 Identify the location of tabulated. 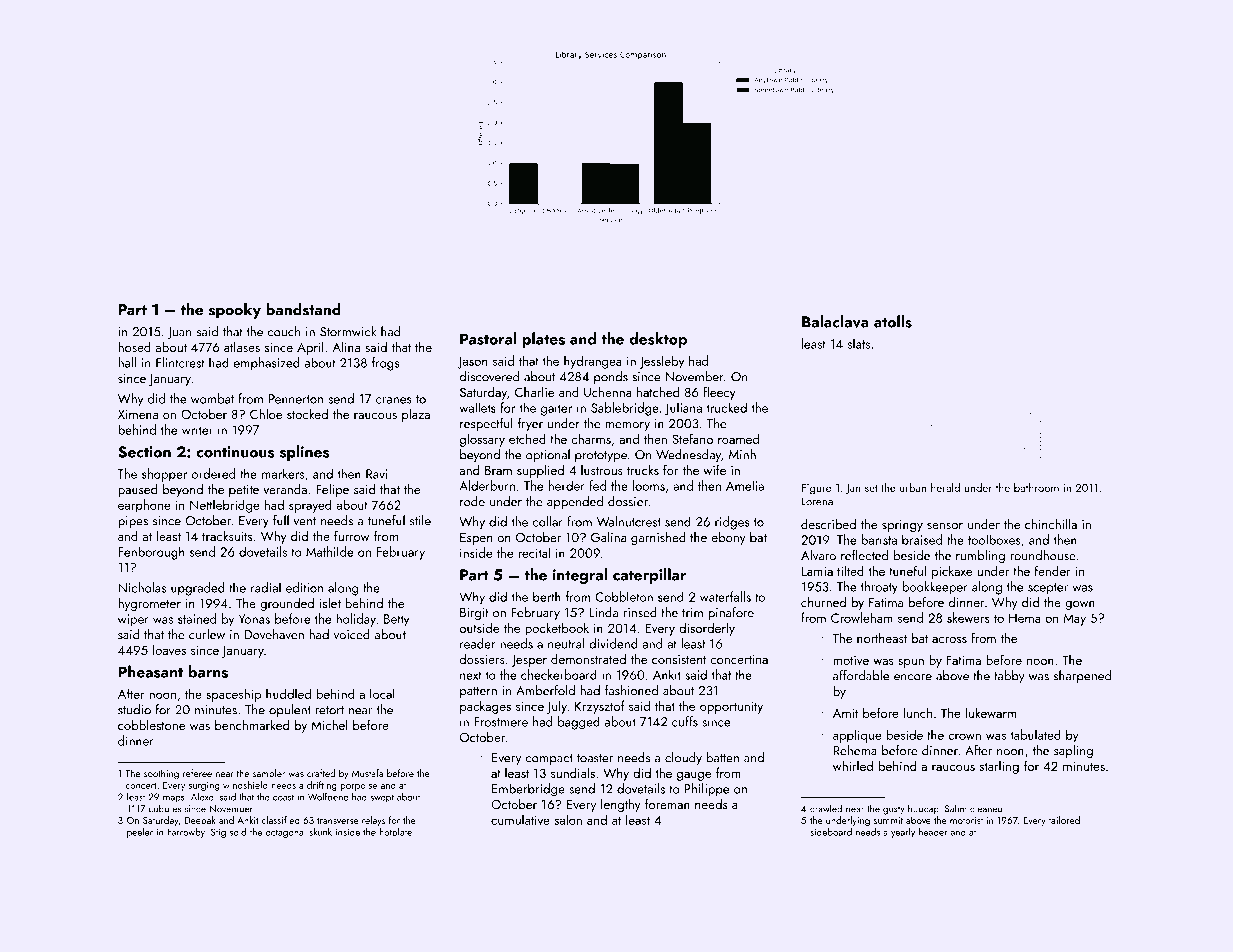
(1035, 734).
